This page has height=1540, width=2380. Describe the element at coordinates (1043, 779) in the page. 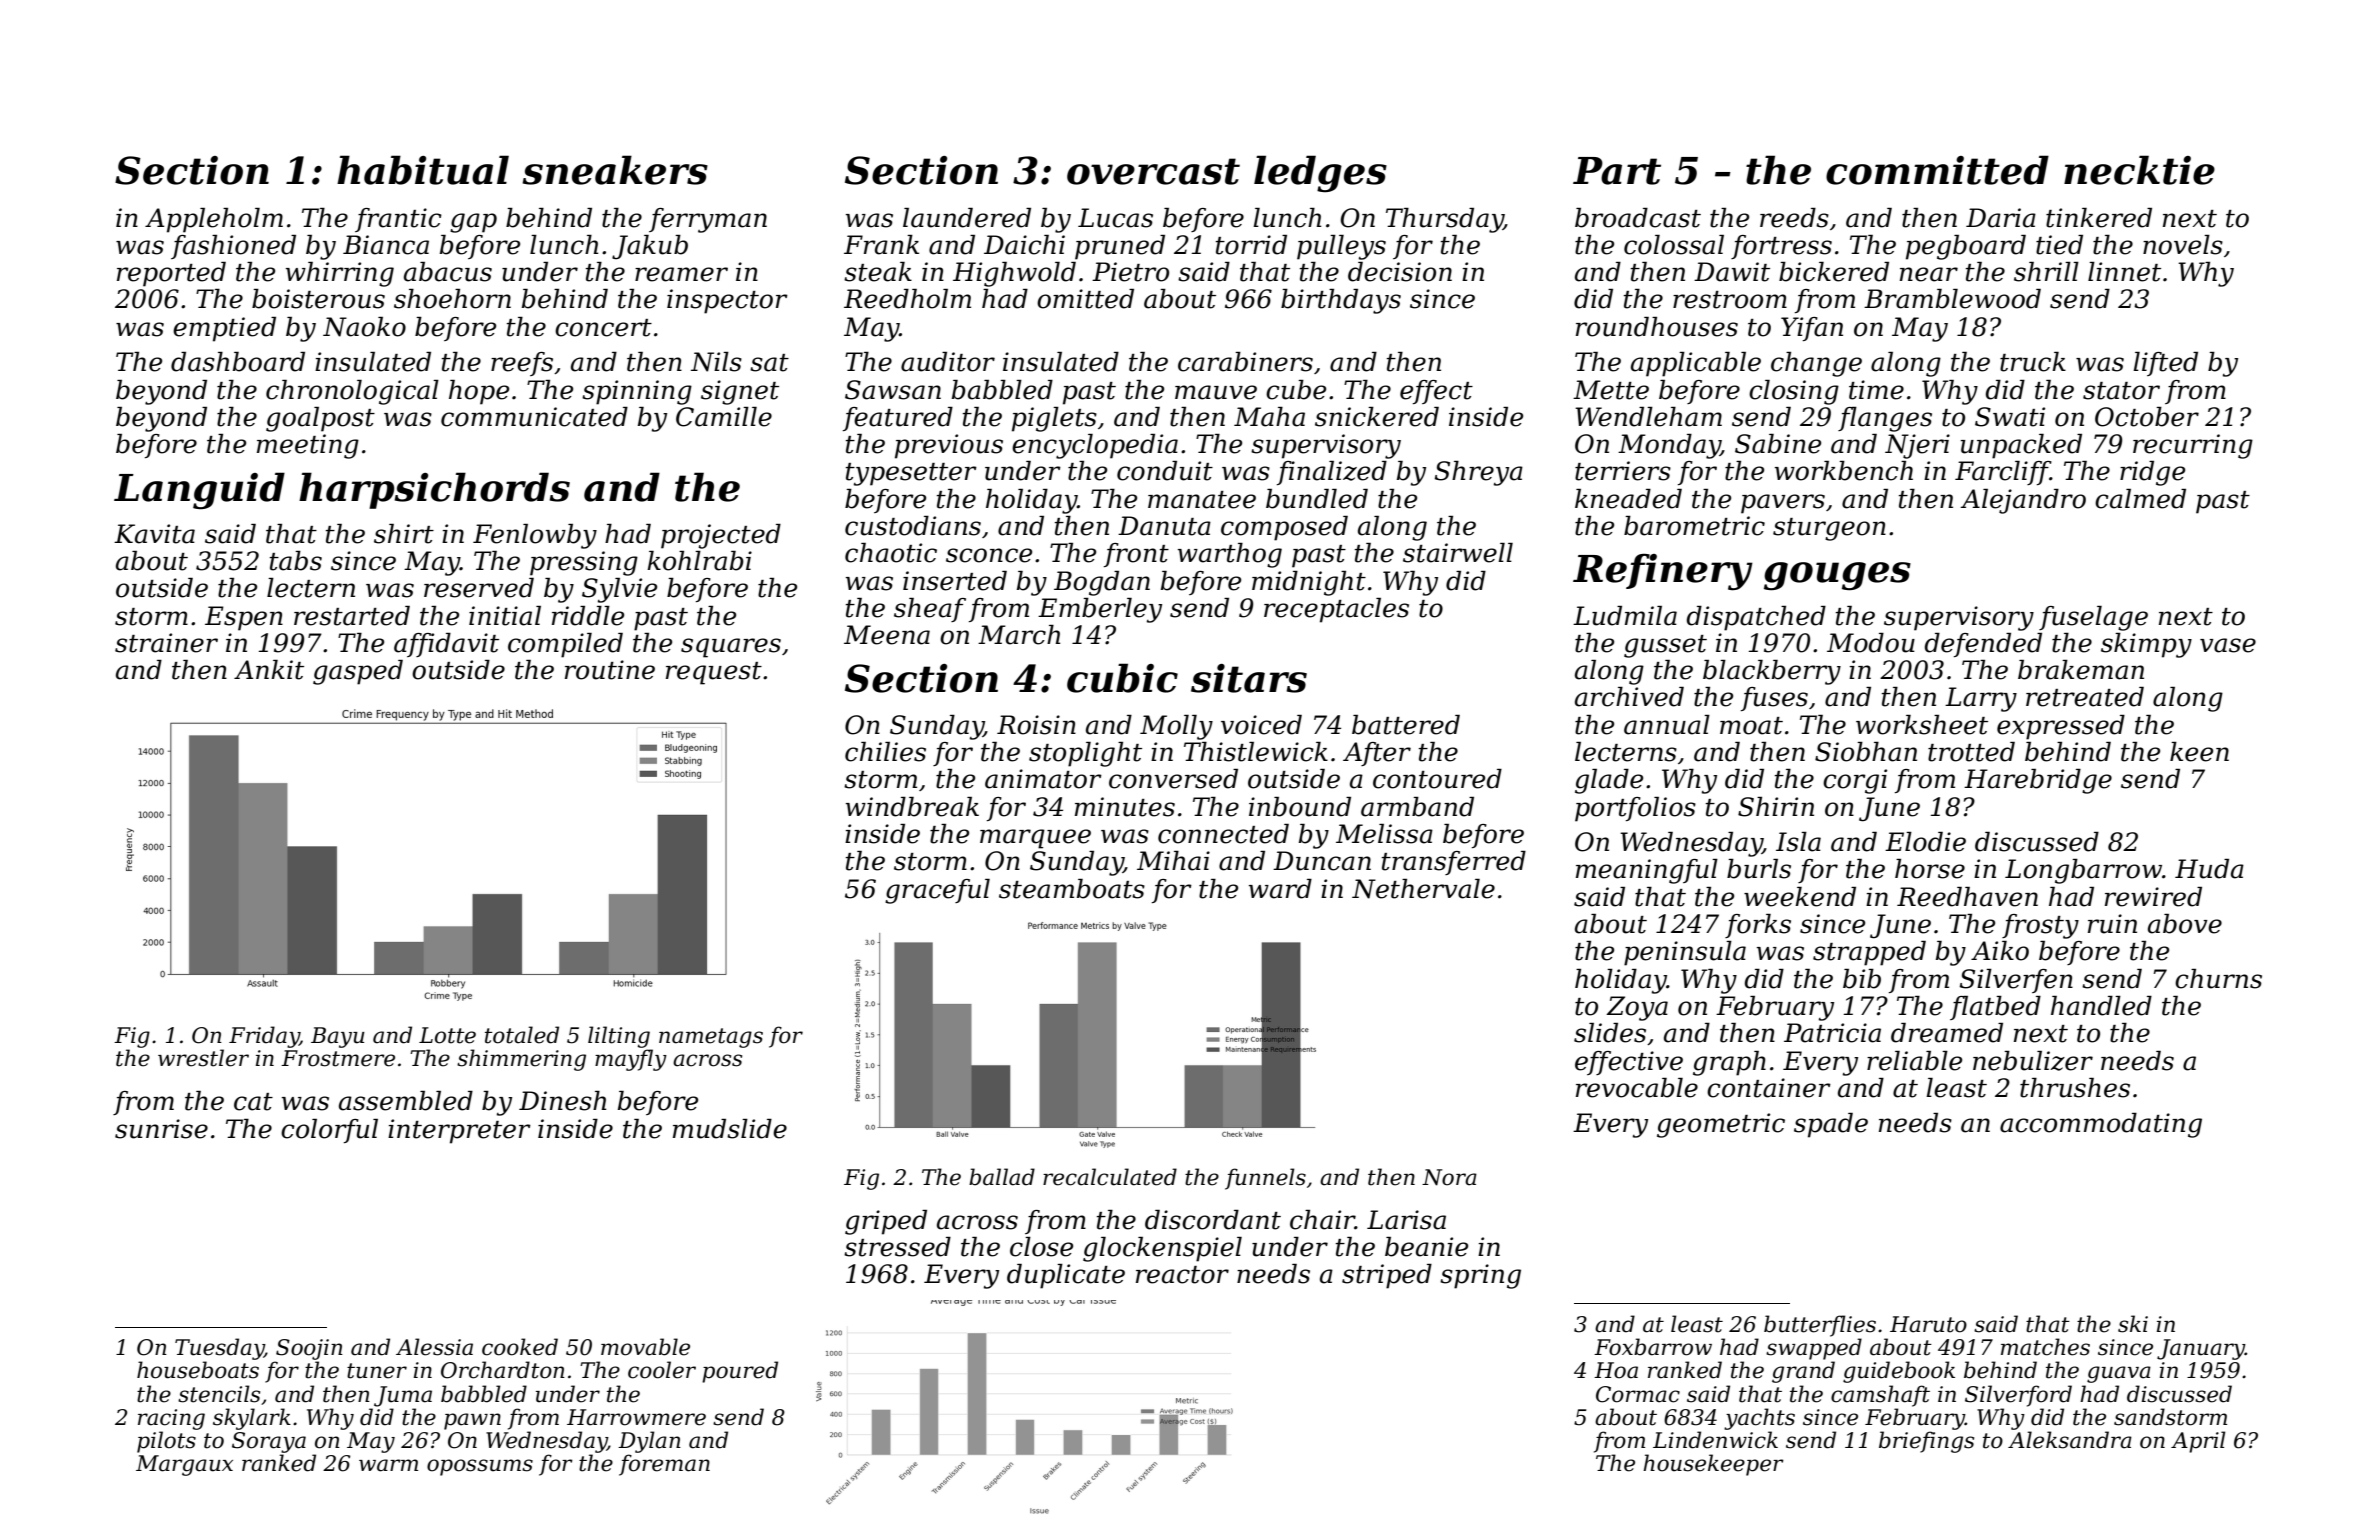

I see `animator` at that location.
